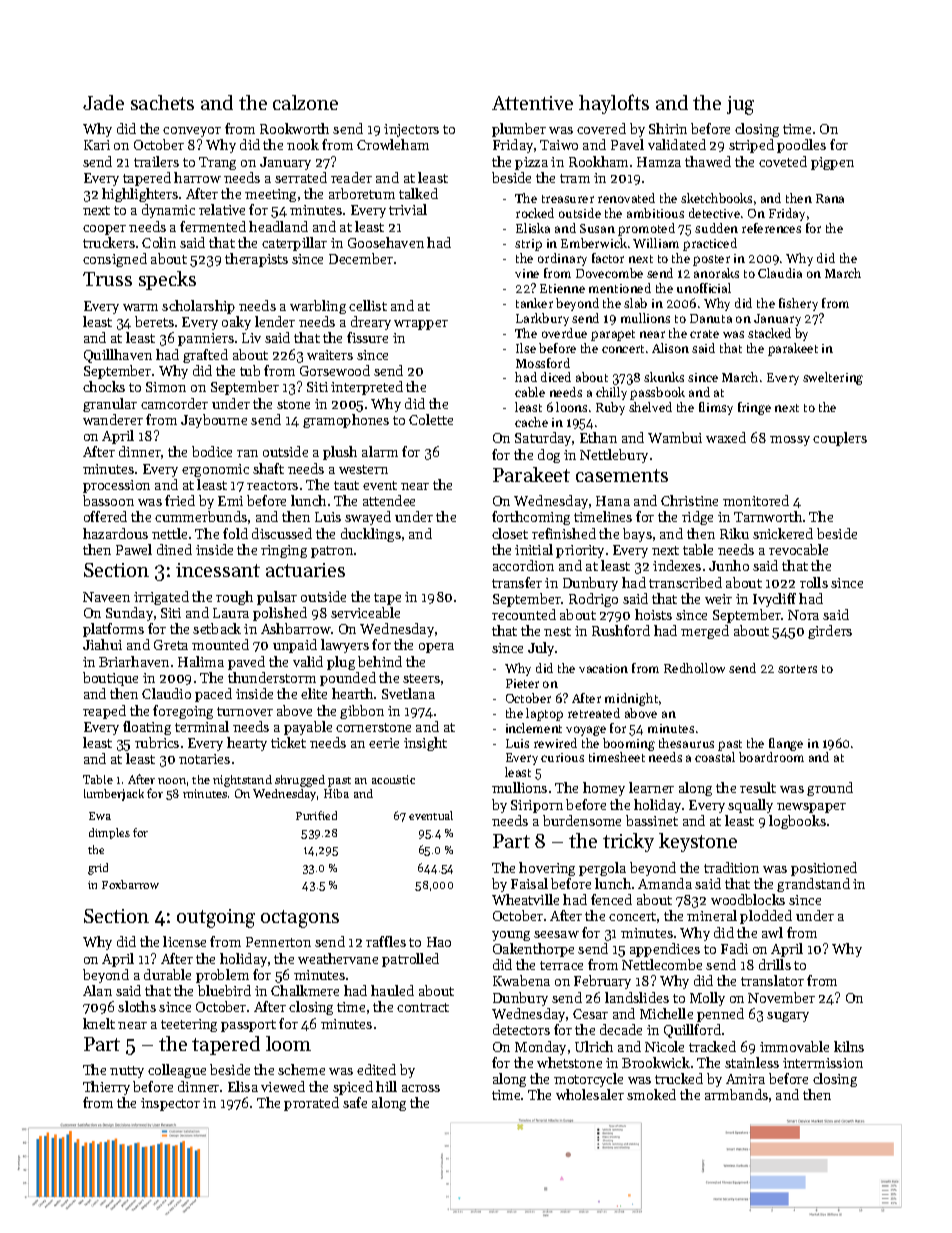 The height and width of the page is (1233, 952). What do you see at coordinates (754, 408) in the page?
I see `fringe` at bounding box center [754, 408].
